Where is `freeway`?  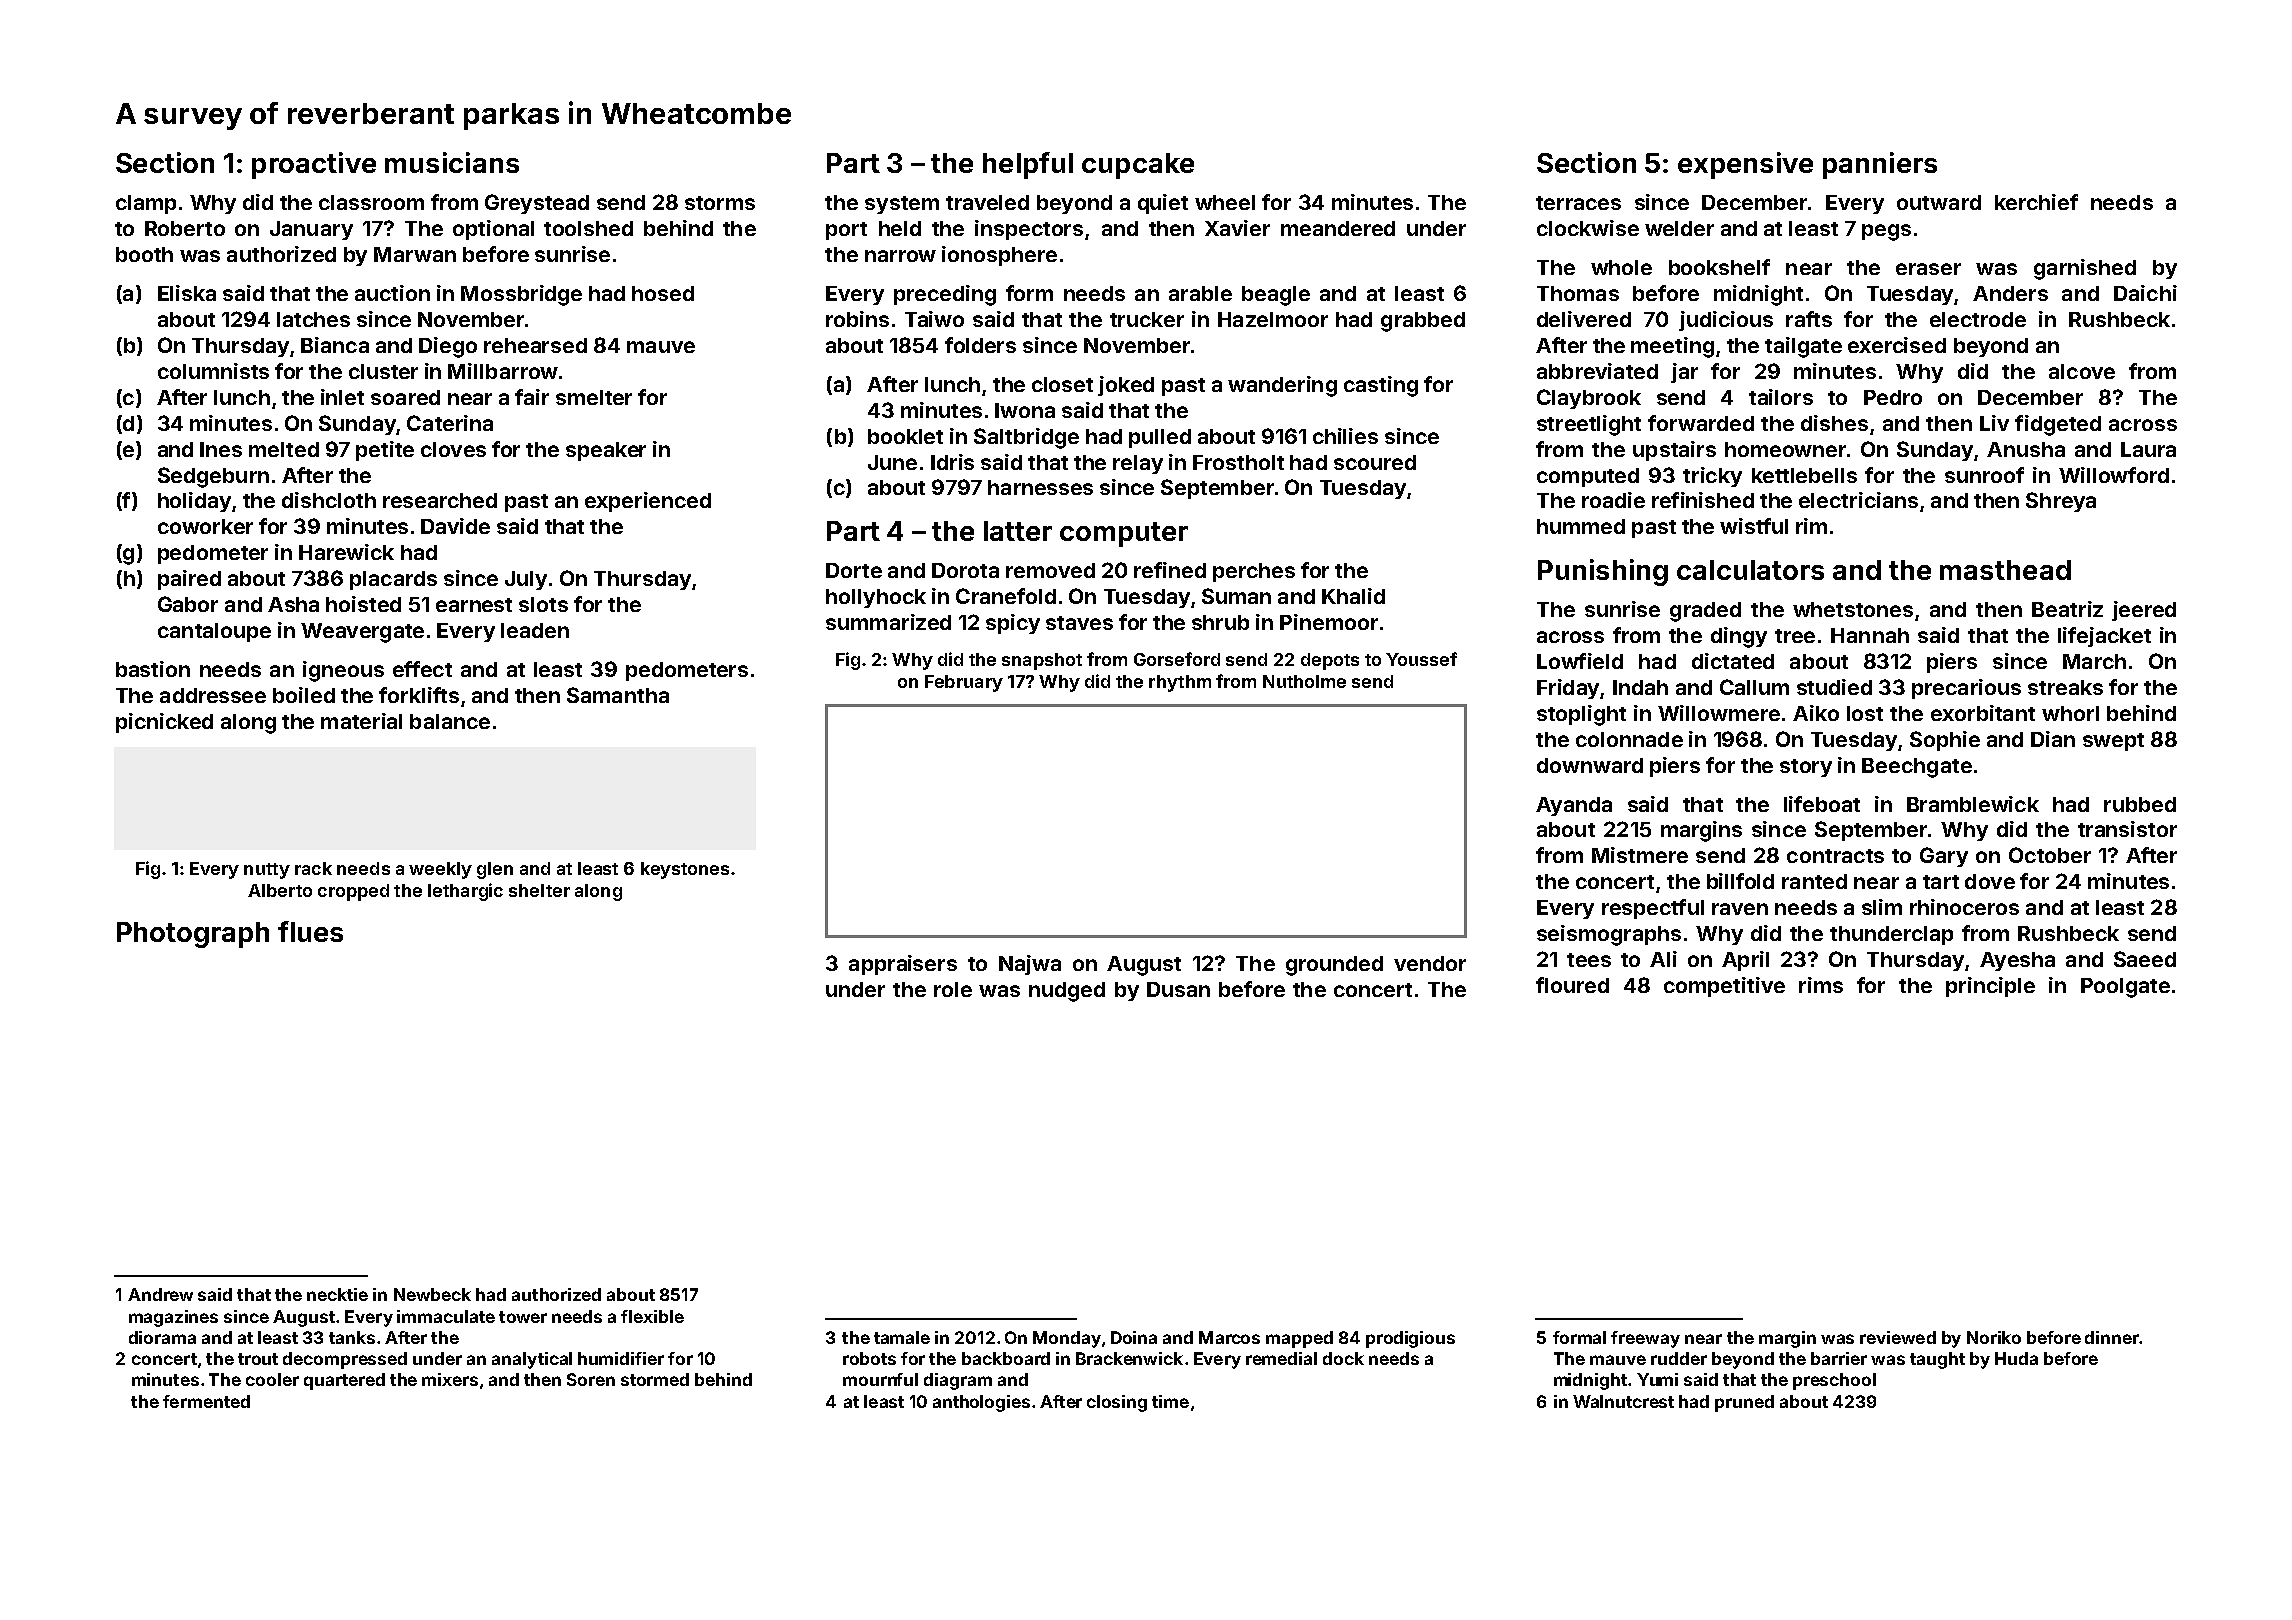
freeway is located at coordinates (1645, 1339).
